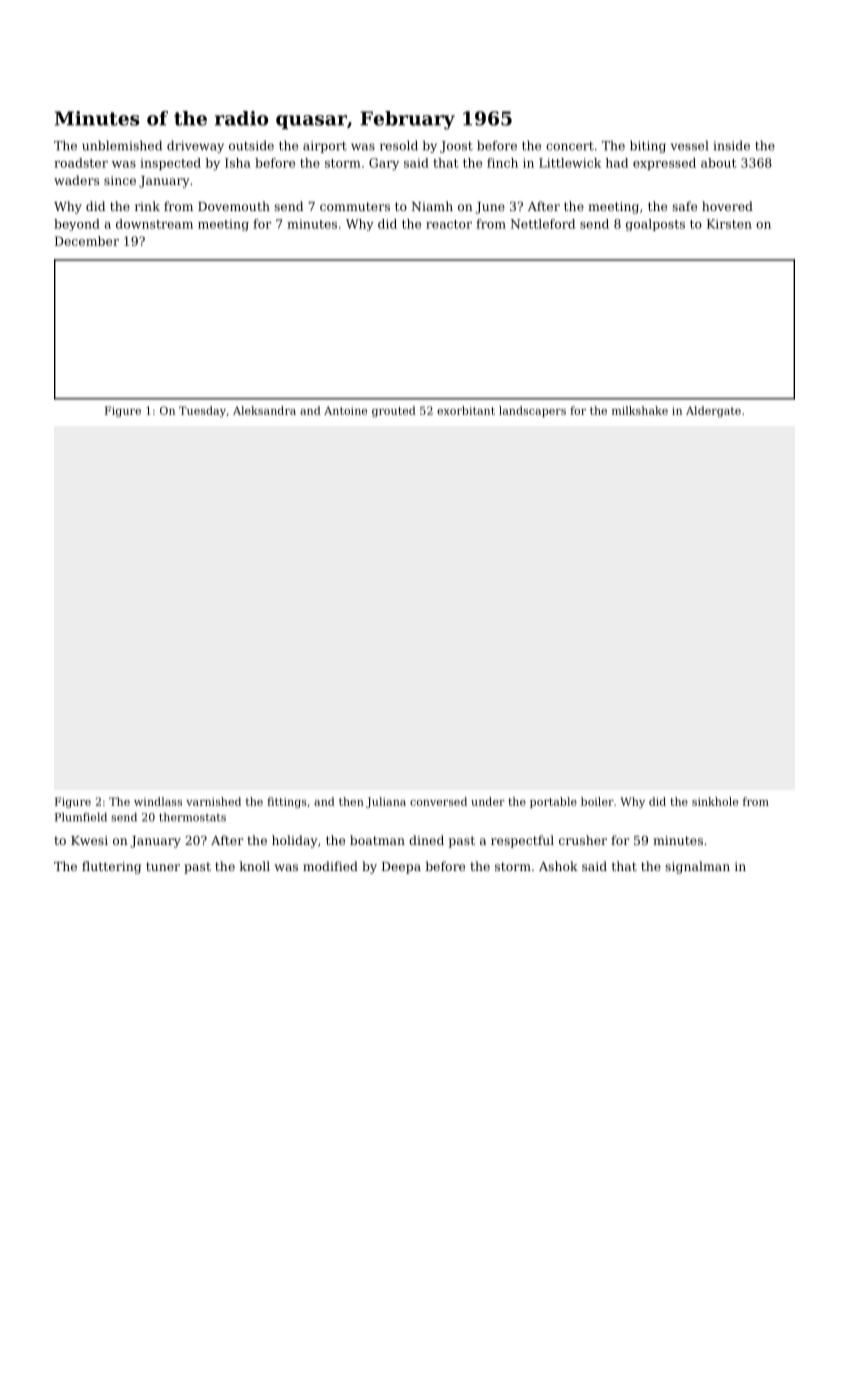  Describe the element at coordinates (163, 866) in the page. I see `tuner` at that location.
